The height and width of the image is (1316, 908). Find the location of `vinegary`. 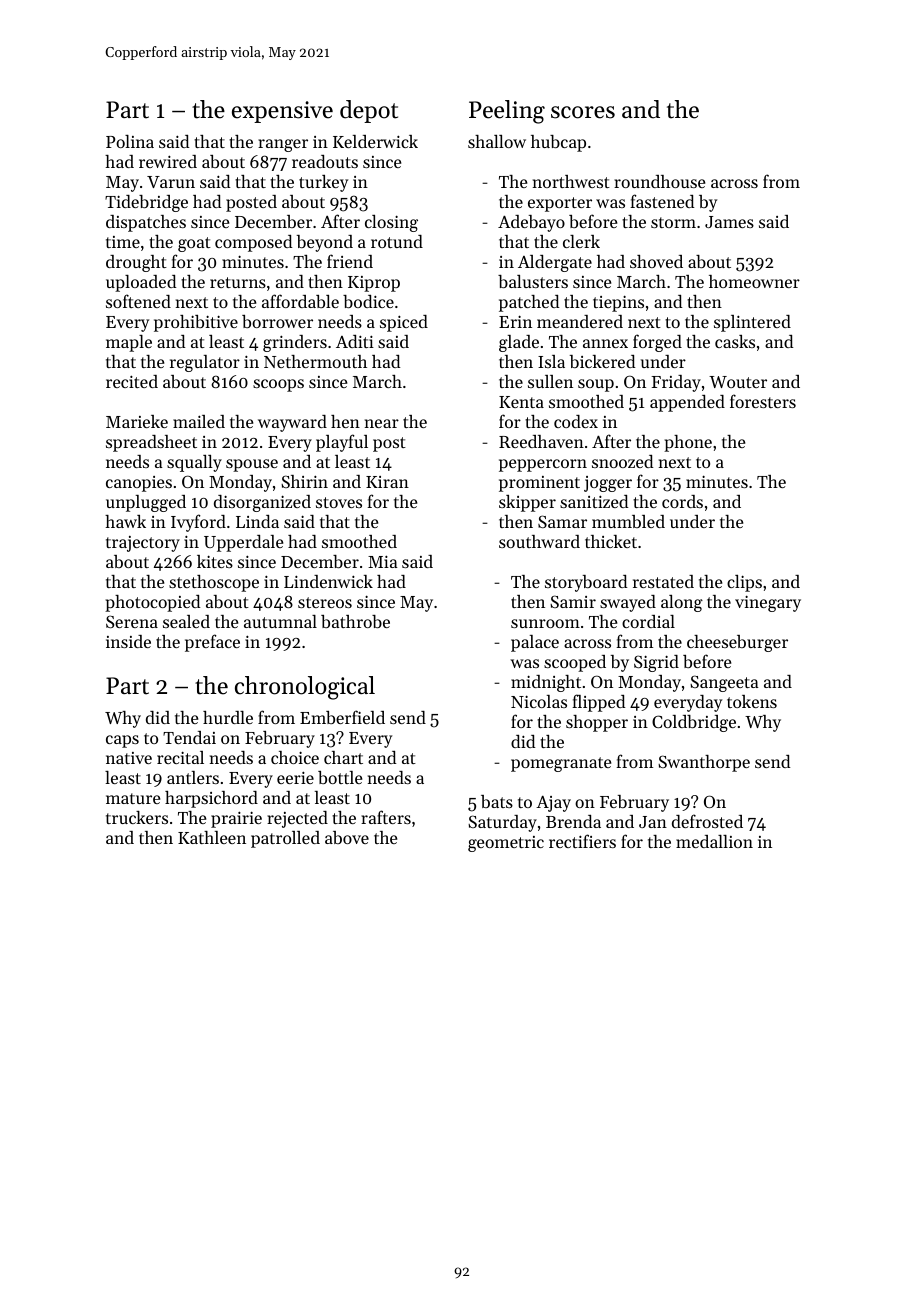

vinegary is located at coordinates (768, 603).
